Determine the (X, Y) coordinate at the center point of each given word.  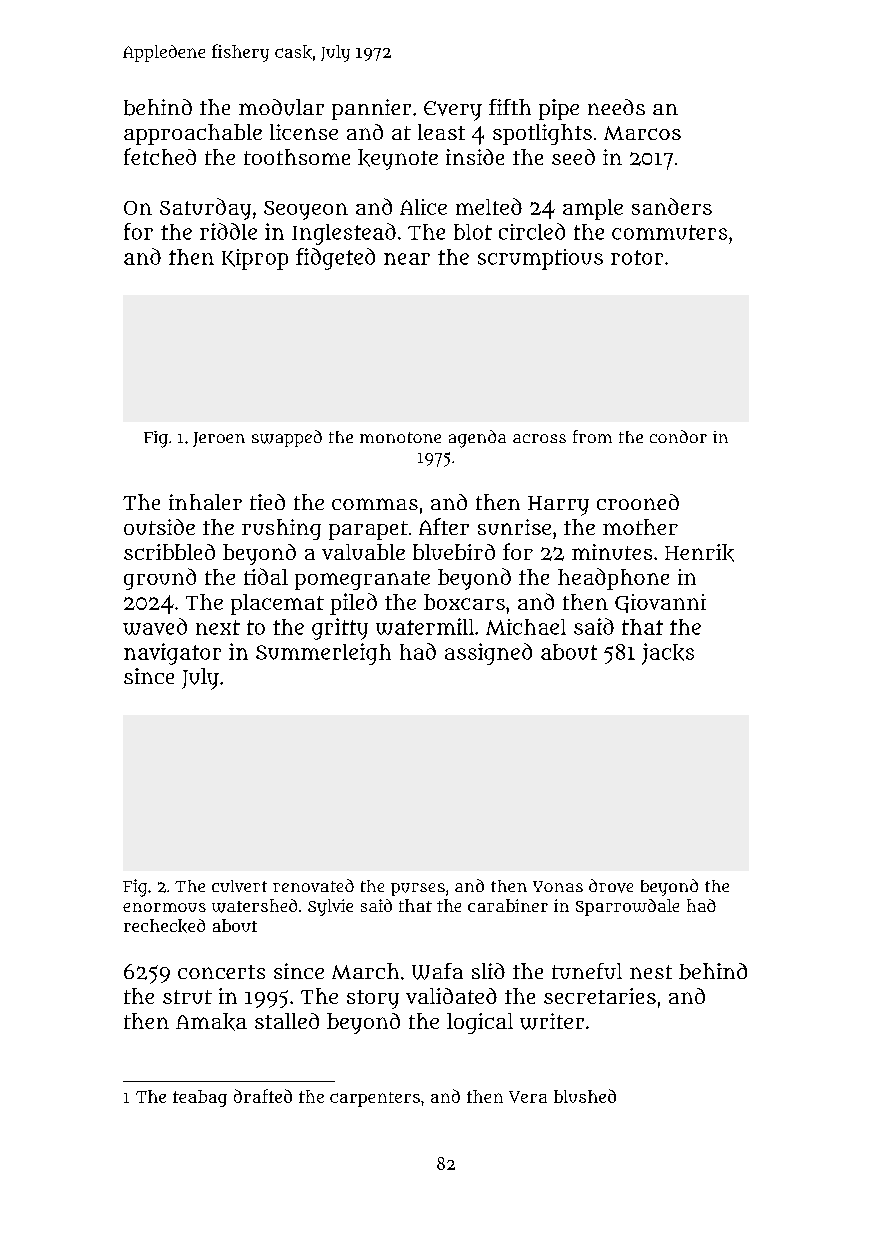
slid (488, 971)
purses (418, 889)
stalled (287, 1021)
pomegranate (362, 580)
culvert (239, 886)
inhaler (205, 502)
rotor (637, 257)
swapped (287, 438)
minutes (612, 552)
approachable (193, 134)
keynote (398, 159)
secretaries (600, 996)
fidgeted (335, 259)
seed (573, 157)
